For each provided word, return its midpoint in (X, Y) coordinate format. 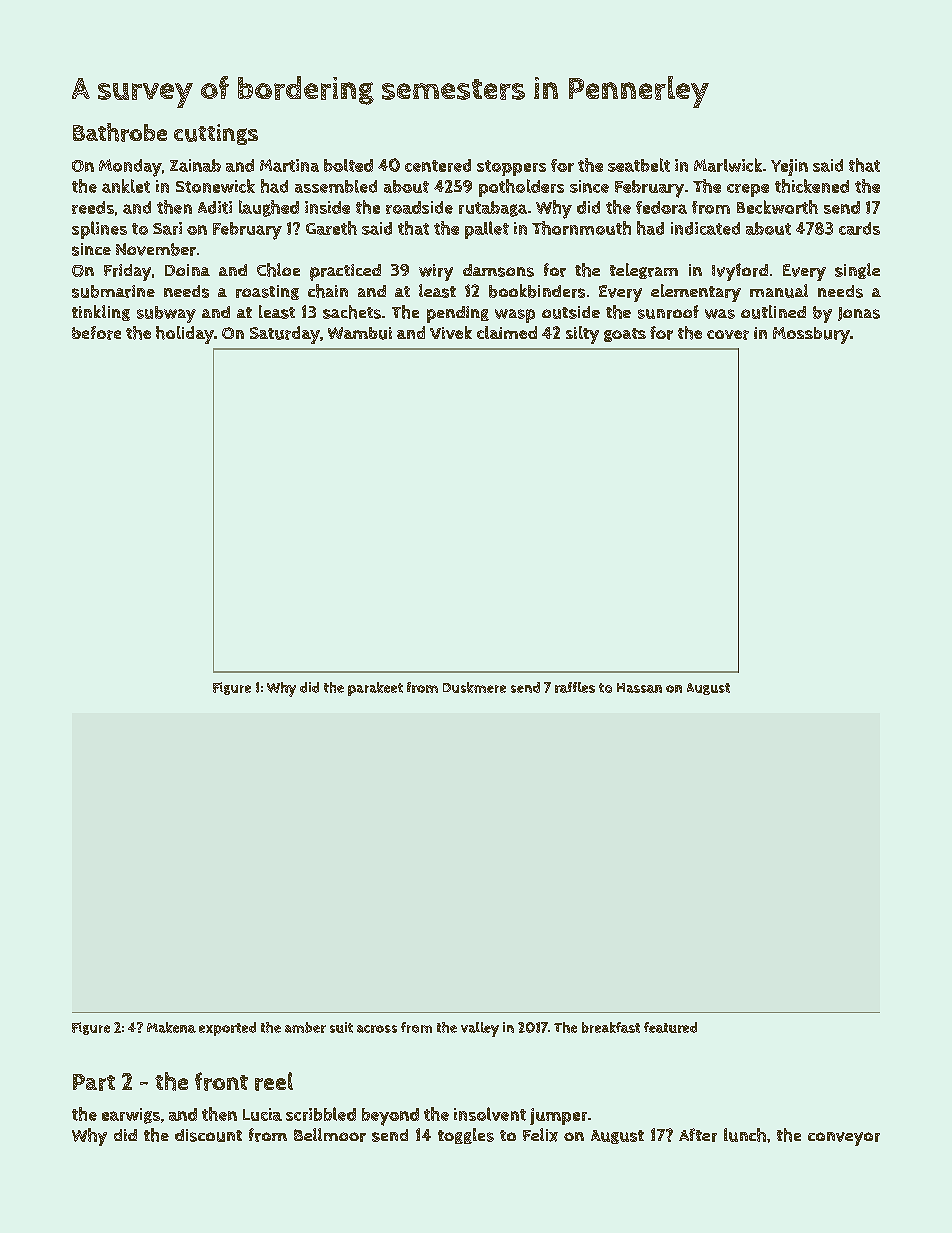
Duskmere (474, 687)
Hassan (639, 688)
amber (305, 1027)
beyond (390, 1117)
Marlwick (728, 165)
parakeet (375, 689)
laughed (269, 208)
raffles (575, 687)
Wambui (360, 333)
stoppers (511, 168)
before (96, 333)
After (698, 1135)
